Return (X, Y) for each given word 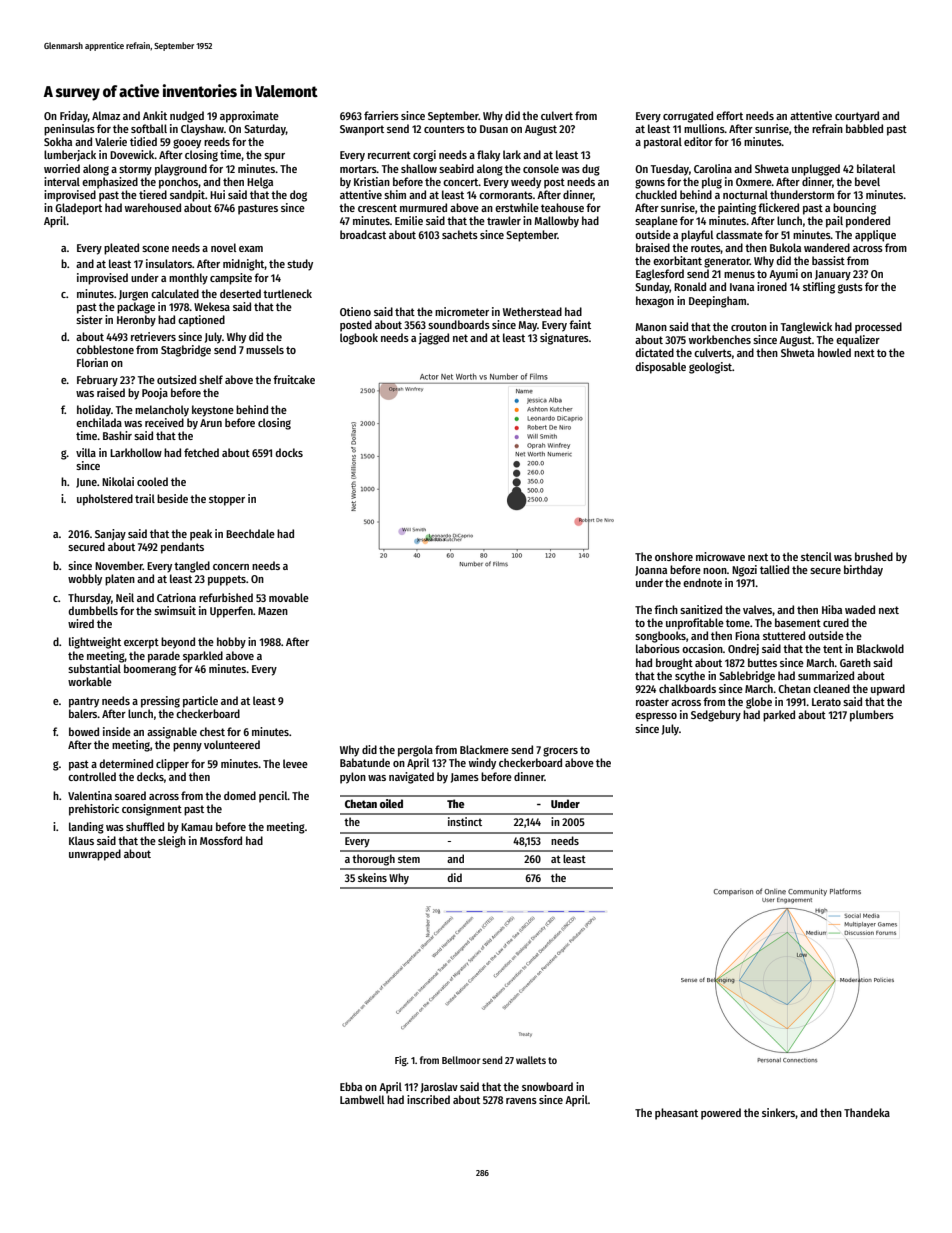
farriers (381, 115)
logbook (359, 339)
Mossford (221, 840)
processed (878, 328)
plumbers (872, 716)
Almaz (106, 115)
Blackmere (484, 749)
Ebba (351, 1086)
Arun (211, 423)
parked (779, 716)
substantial (94, 668)
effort (729, 115)
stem (409, 859)
